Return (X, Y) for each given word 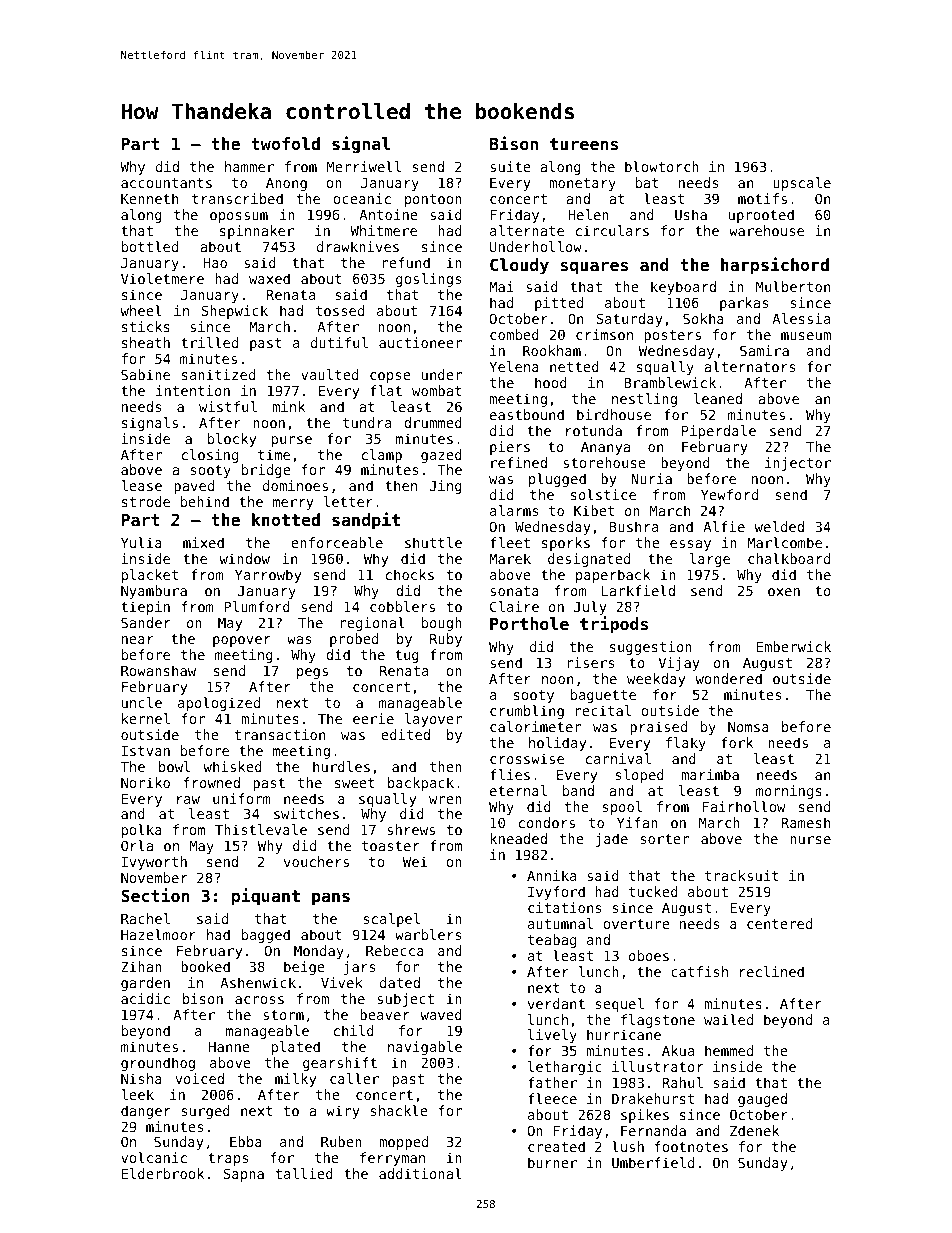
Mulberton (793, 286)
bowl (174, 766)
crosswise (527, 758)
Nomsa (748, 727)
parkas (744, 304)
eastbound (527, 414)
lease (141, 485)
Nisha (141, 1078)
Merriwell (364, 166)
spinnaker (257, 232)
